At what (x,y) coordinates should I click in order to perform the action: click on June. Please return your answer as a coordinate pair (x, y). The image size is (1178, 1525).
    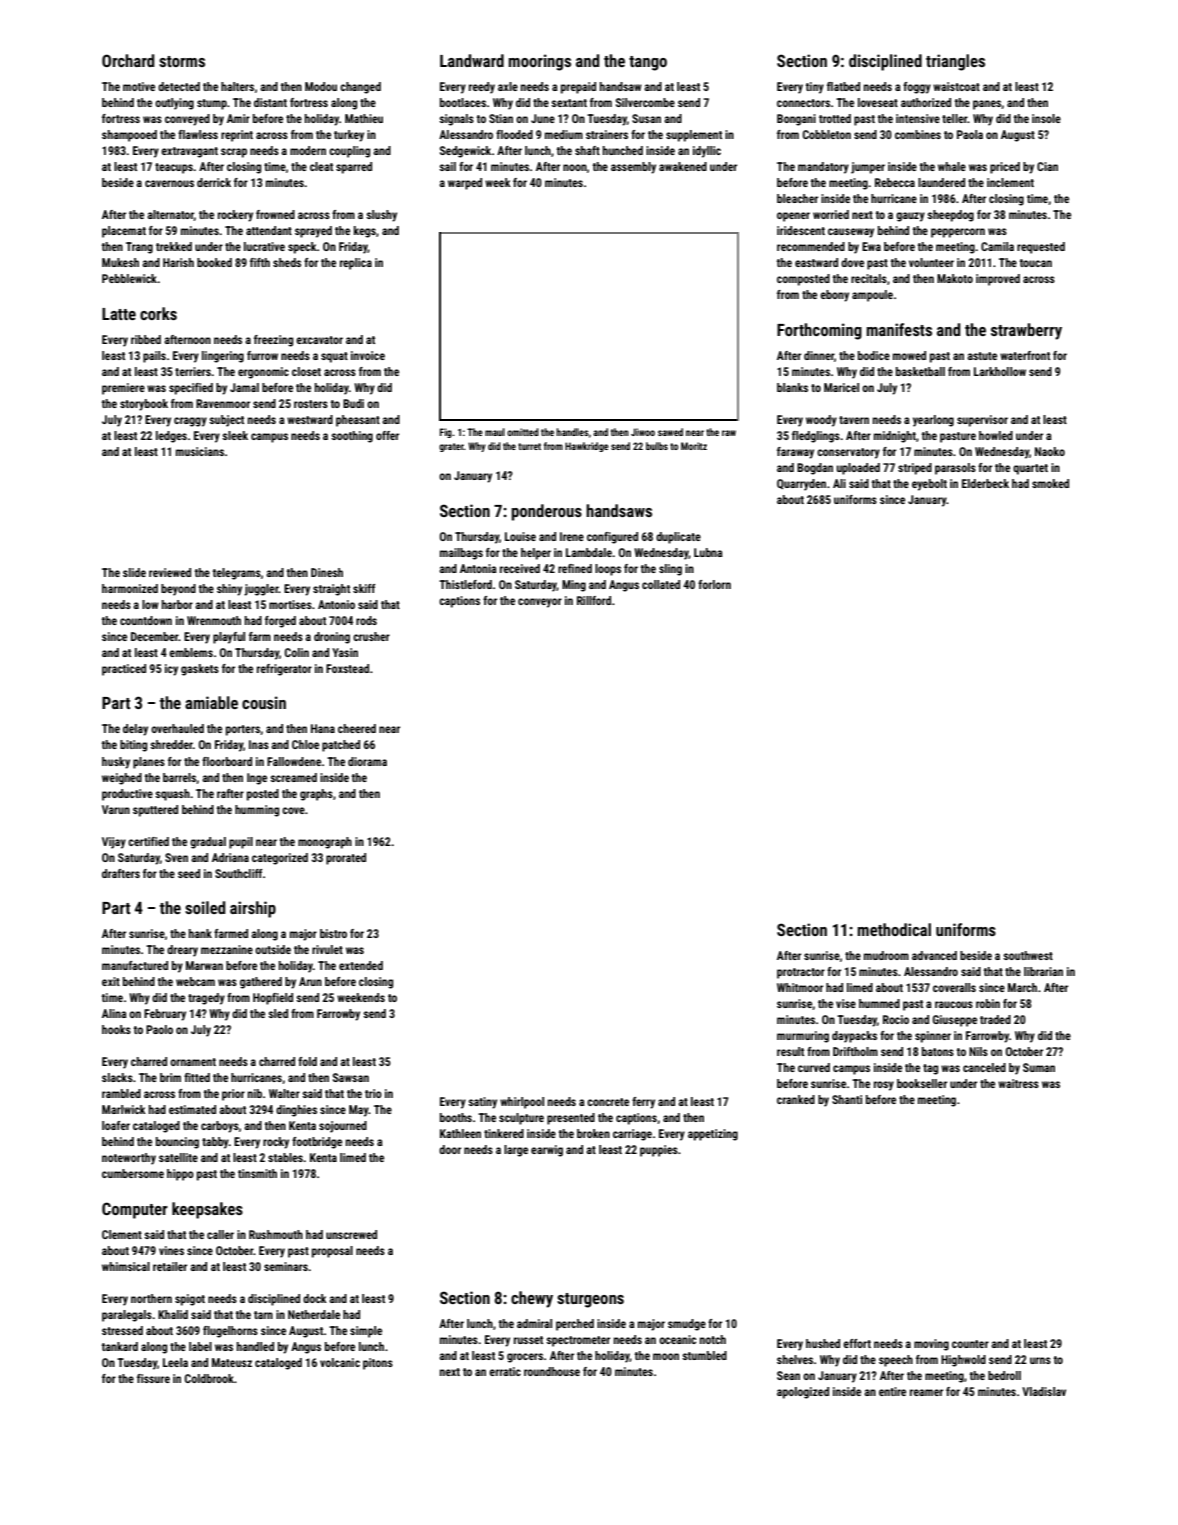
    Looking at the image, I should click on (543, 118).
